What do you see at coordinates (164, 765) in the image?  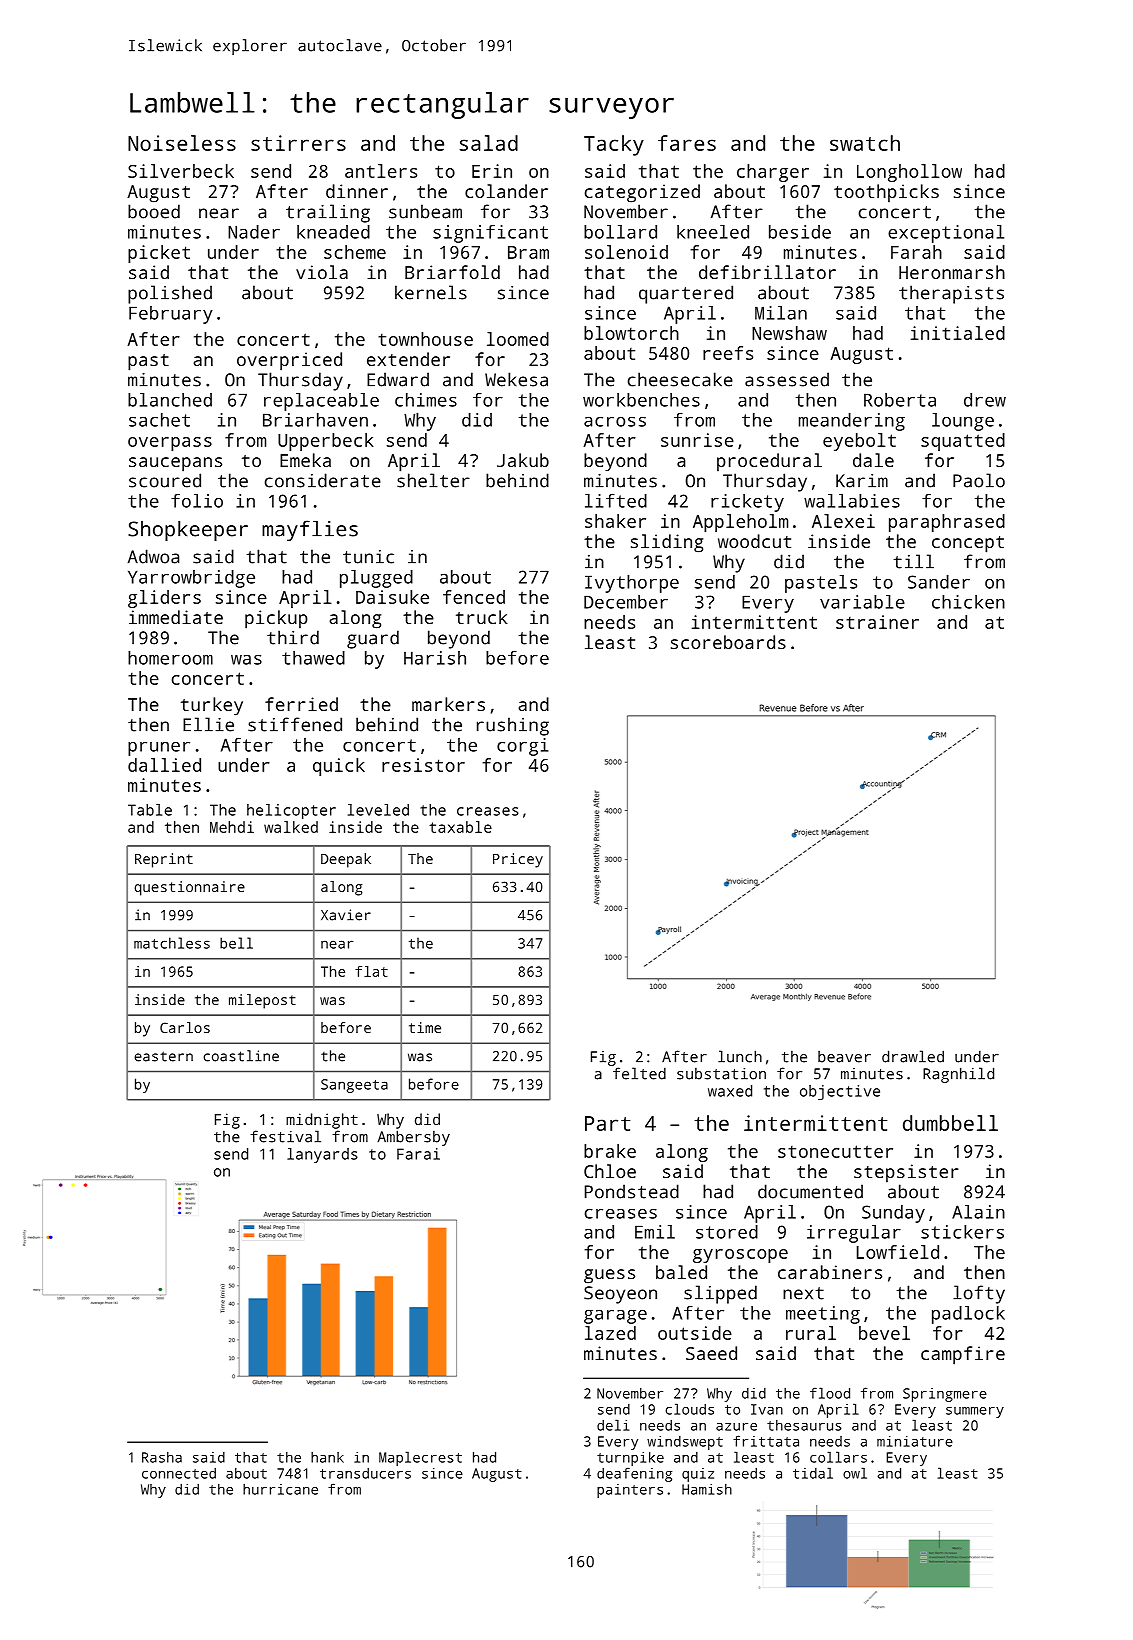 I see `dallied` at bounding box center [164, 765].
